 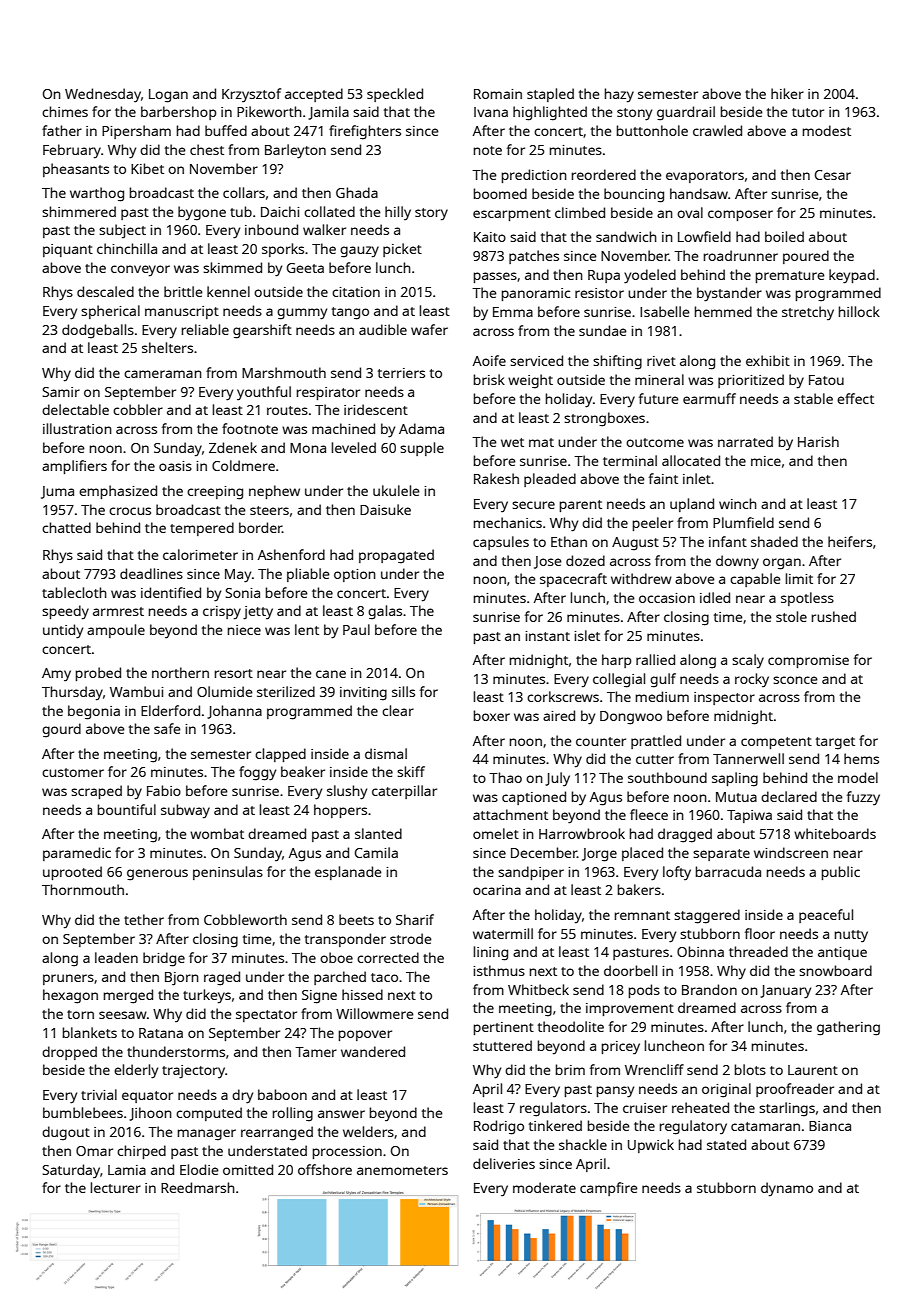 I want to click on capable, so click(x=755, y=580).
